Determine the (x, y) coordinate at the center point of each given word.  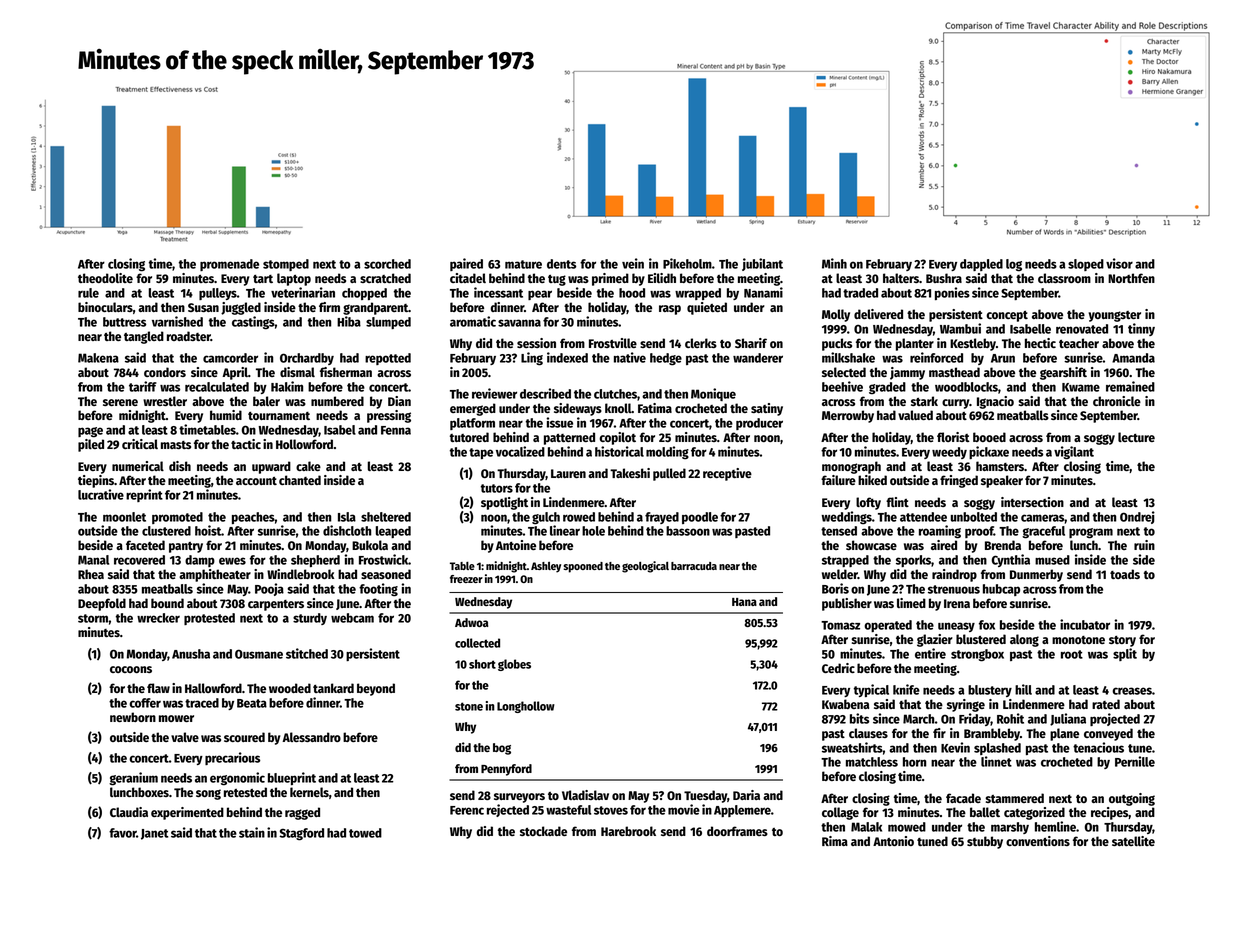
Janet (154, 834)
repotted (388, 359)
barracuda (694, 566)
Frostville (613, 343)
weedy (949, 453)
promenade (229, 265)
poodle (700, 518)
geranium (133, 779)
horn (914, 762)
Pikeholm (687, 263)
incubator (1085, 624)
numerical (138, 466)
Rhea (91, 574)
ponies (952, 293)
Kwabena (845, 704)
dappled (981, 265)
